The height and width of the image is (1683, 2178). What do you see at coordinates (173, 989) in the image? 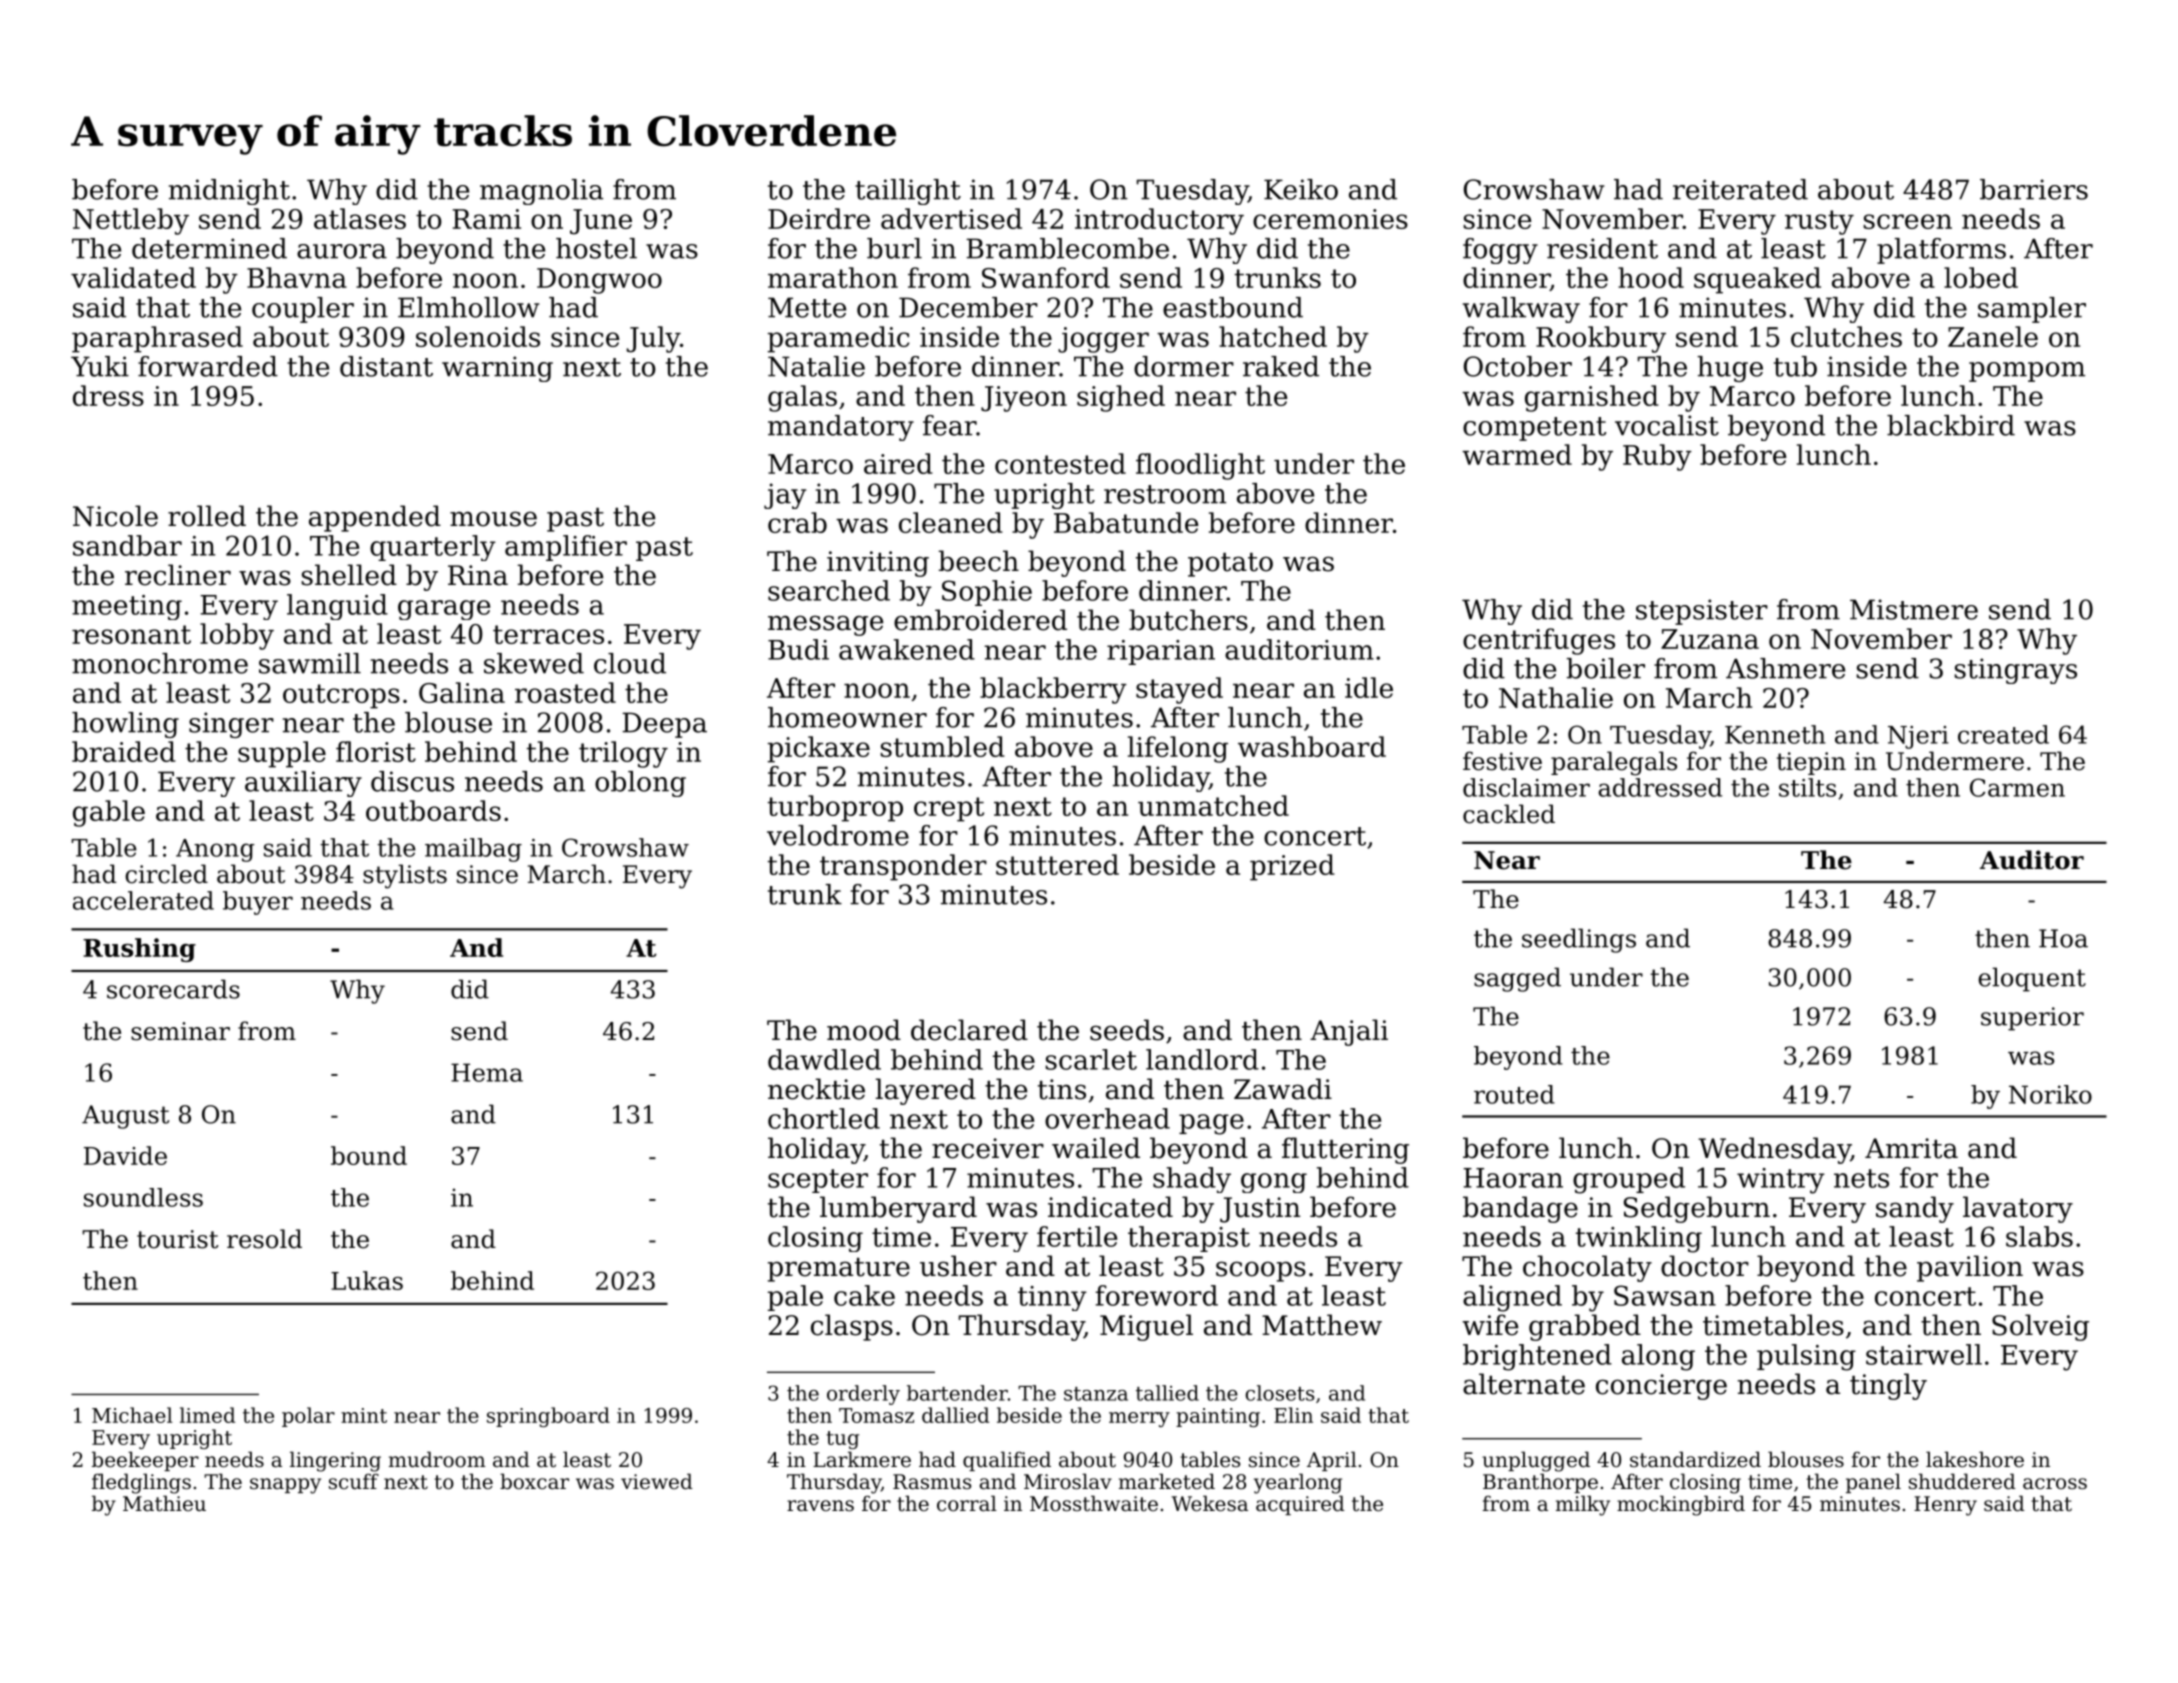
I see `scorecards` at bounding box center [173, 989].
